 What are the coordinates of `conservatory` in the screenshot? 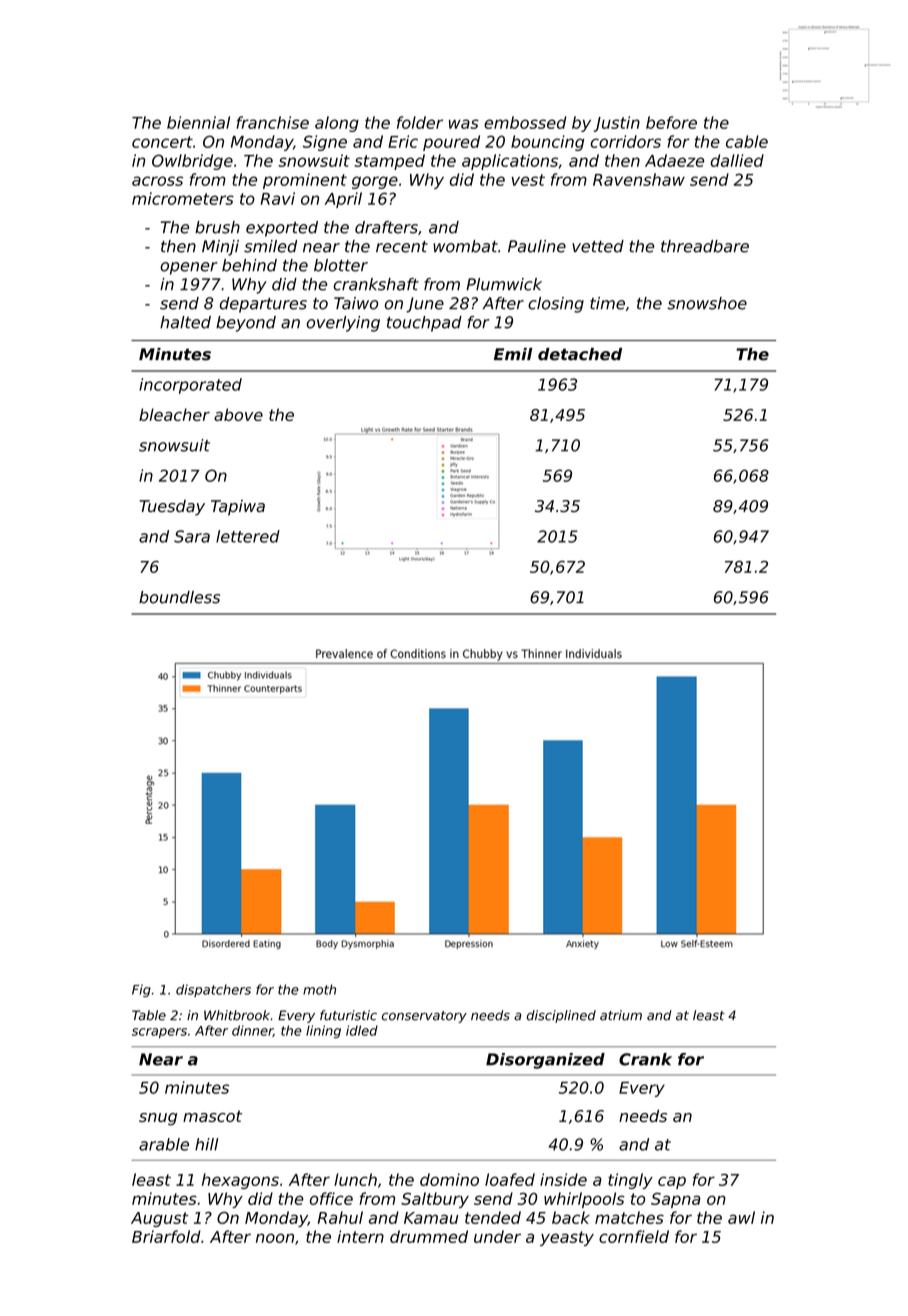 It's located at (424, 1017).
